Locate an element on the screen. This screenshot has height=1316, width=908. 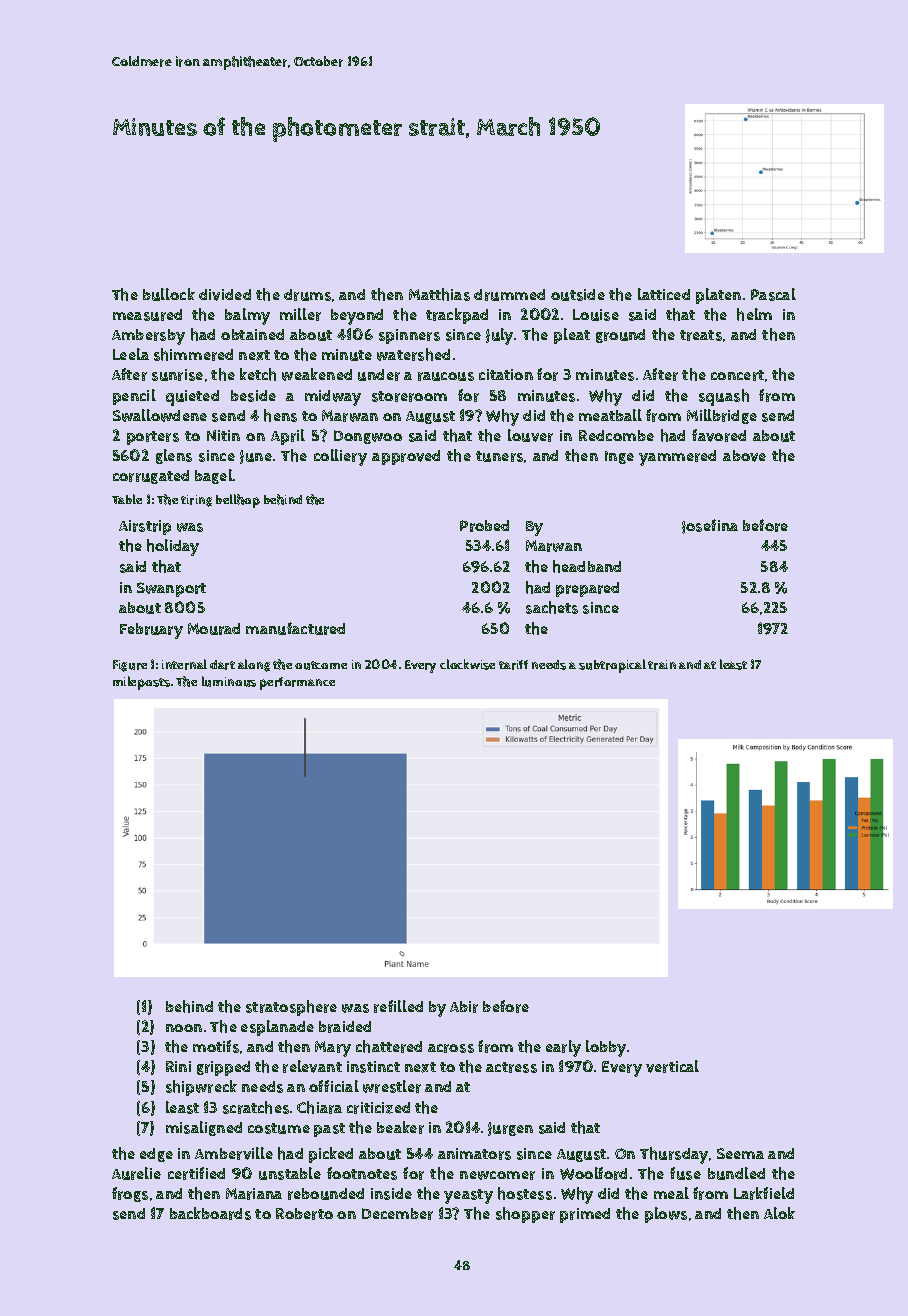
lobby is located at coordinates (606, 1048).
